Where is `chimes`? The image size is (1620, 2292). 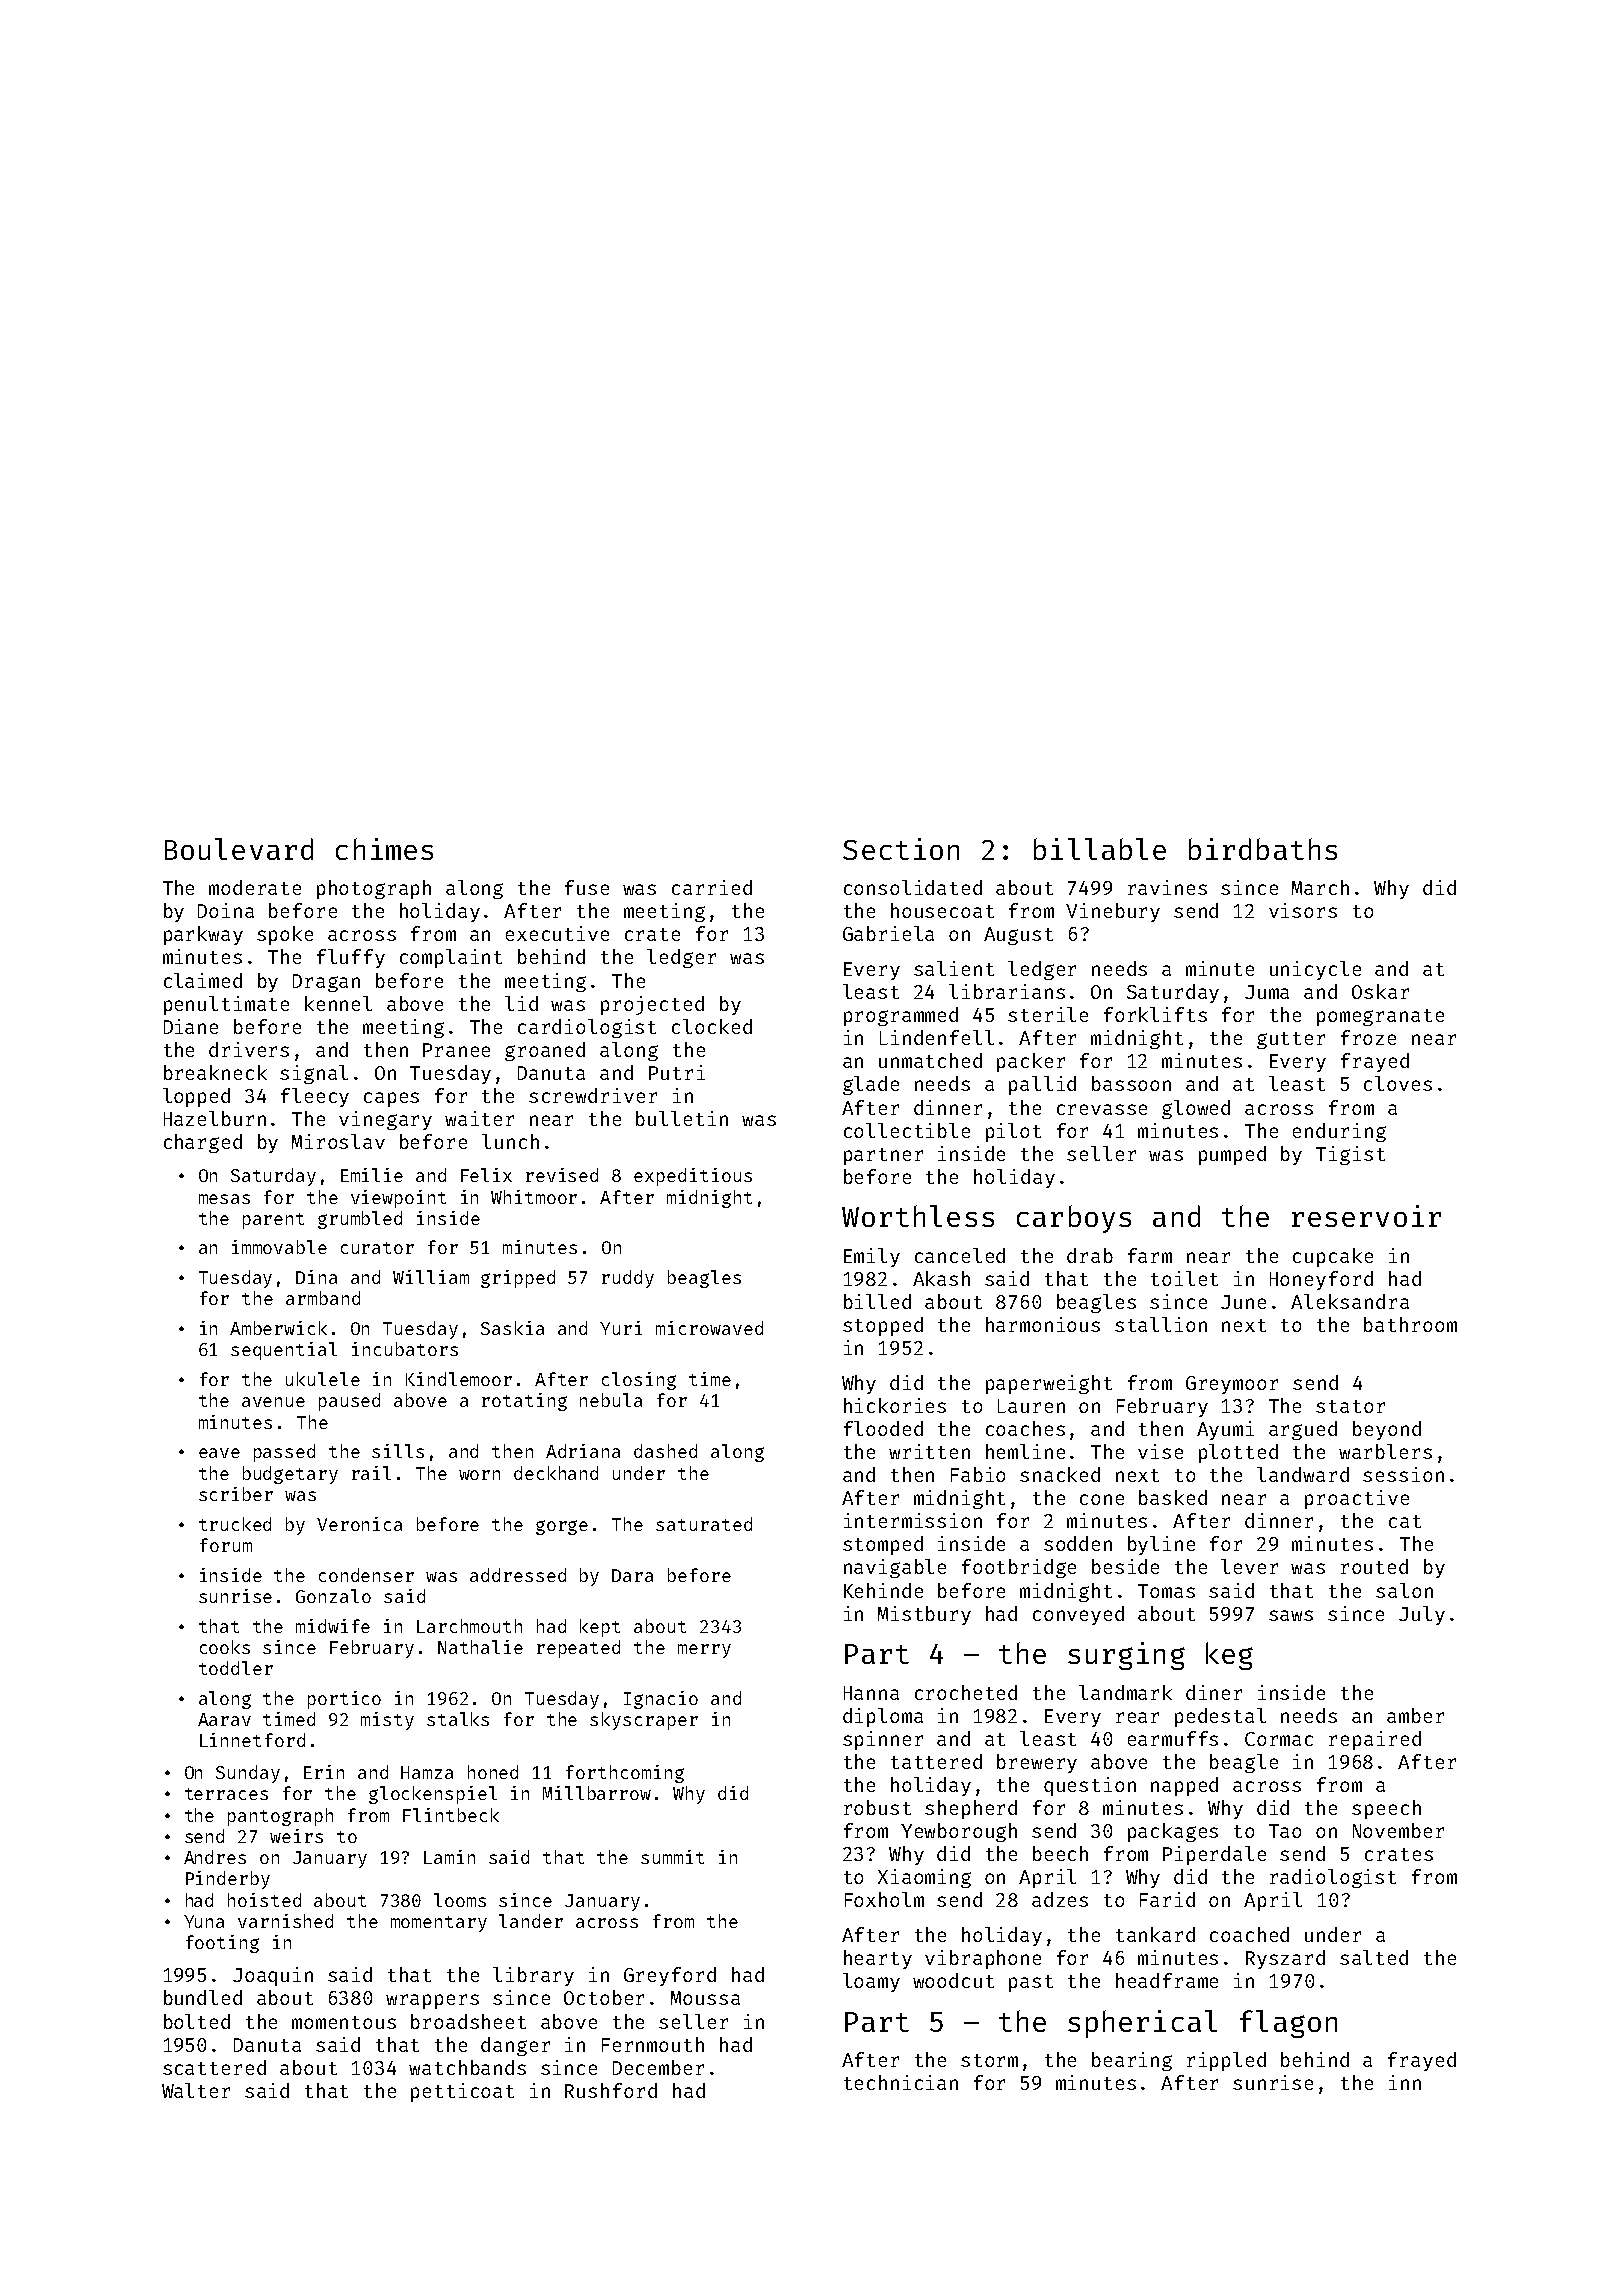 chimes is located at coordinates (384, 849).
